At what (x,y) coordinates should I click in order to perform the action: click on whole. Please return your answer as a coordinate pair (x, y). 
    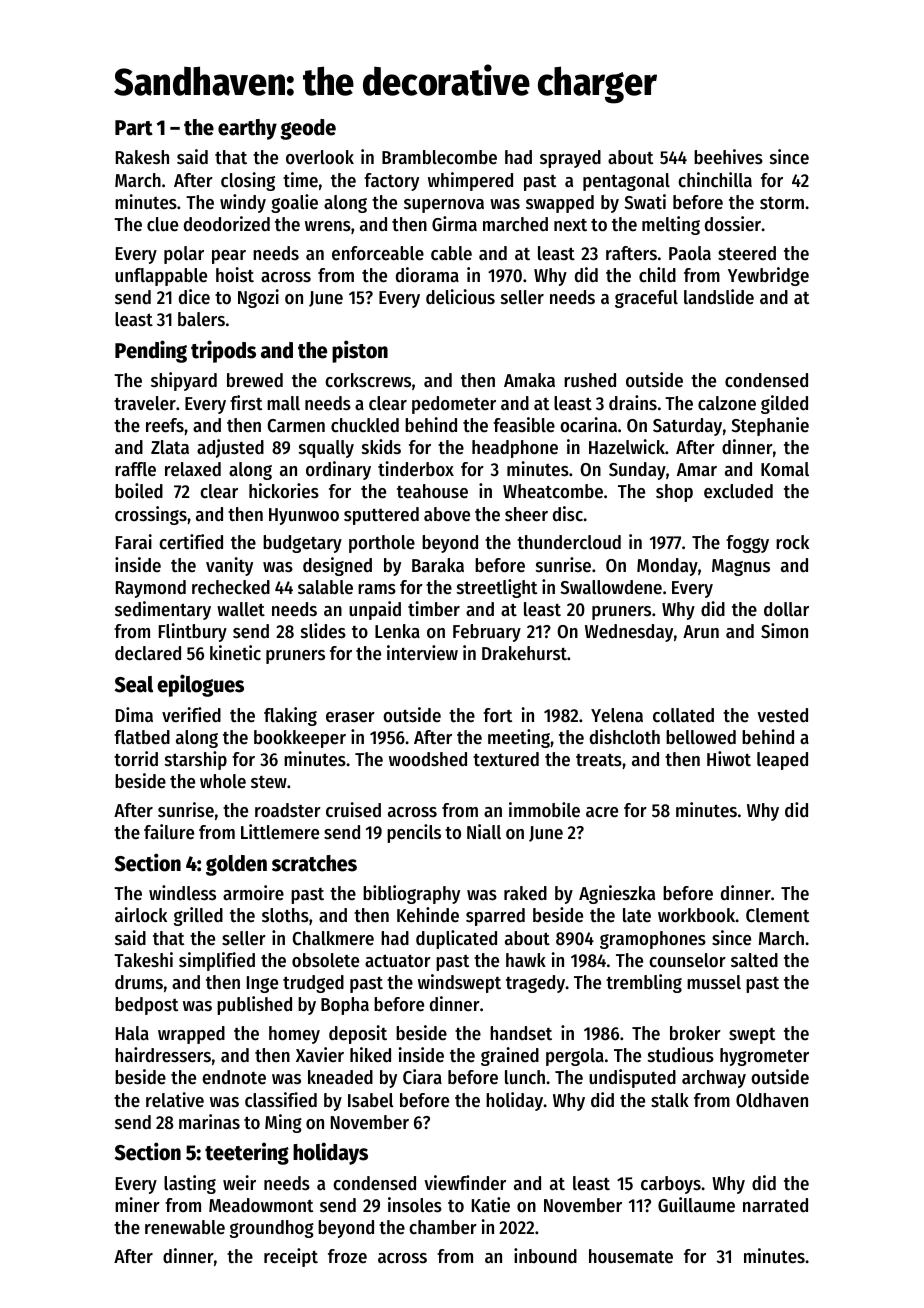
    Looking at the image, I should click on (223, 781).
